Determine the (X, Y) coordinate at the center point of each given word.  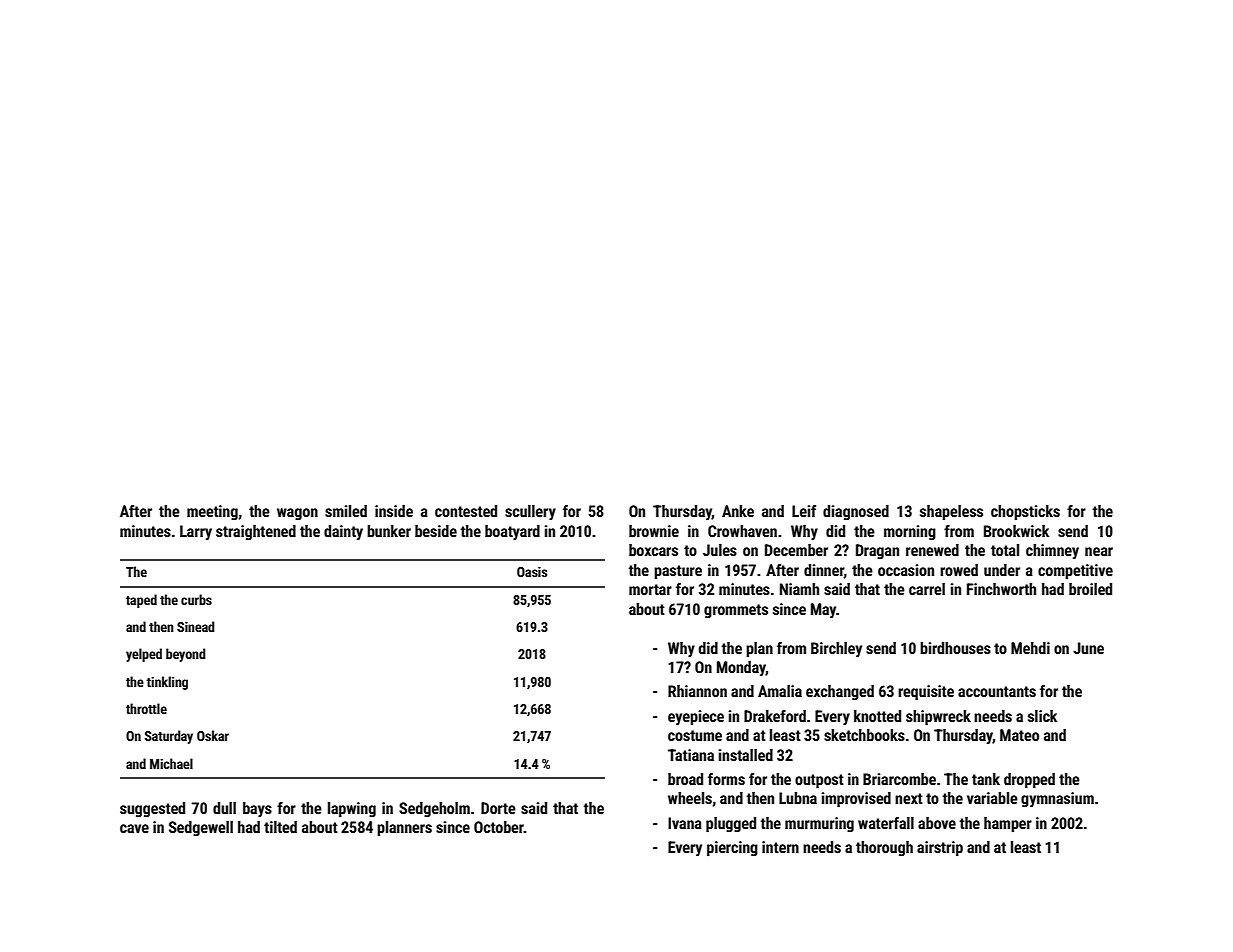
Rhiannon (697, 691)
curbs (196, 599)
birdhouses (955, 648)
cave (134, 828)
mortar (650, 589)
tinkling (167, 683)
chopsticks (1025, 513)
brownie (654, 531)
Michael (171, 763)
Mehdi (1030, 648)
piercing (732, 849)
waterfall (886, 823)
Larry (196, 532)
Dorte (498, 808)
